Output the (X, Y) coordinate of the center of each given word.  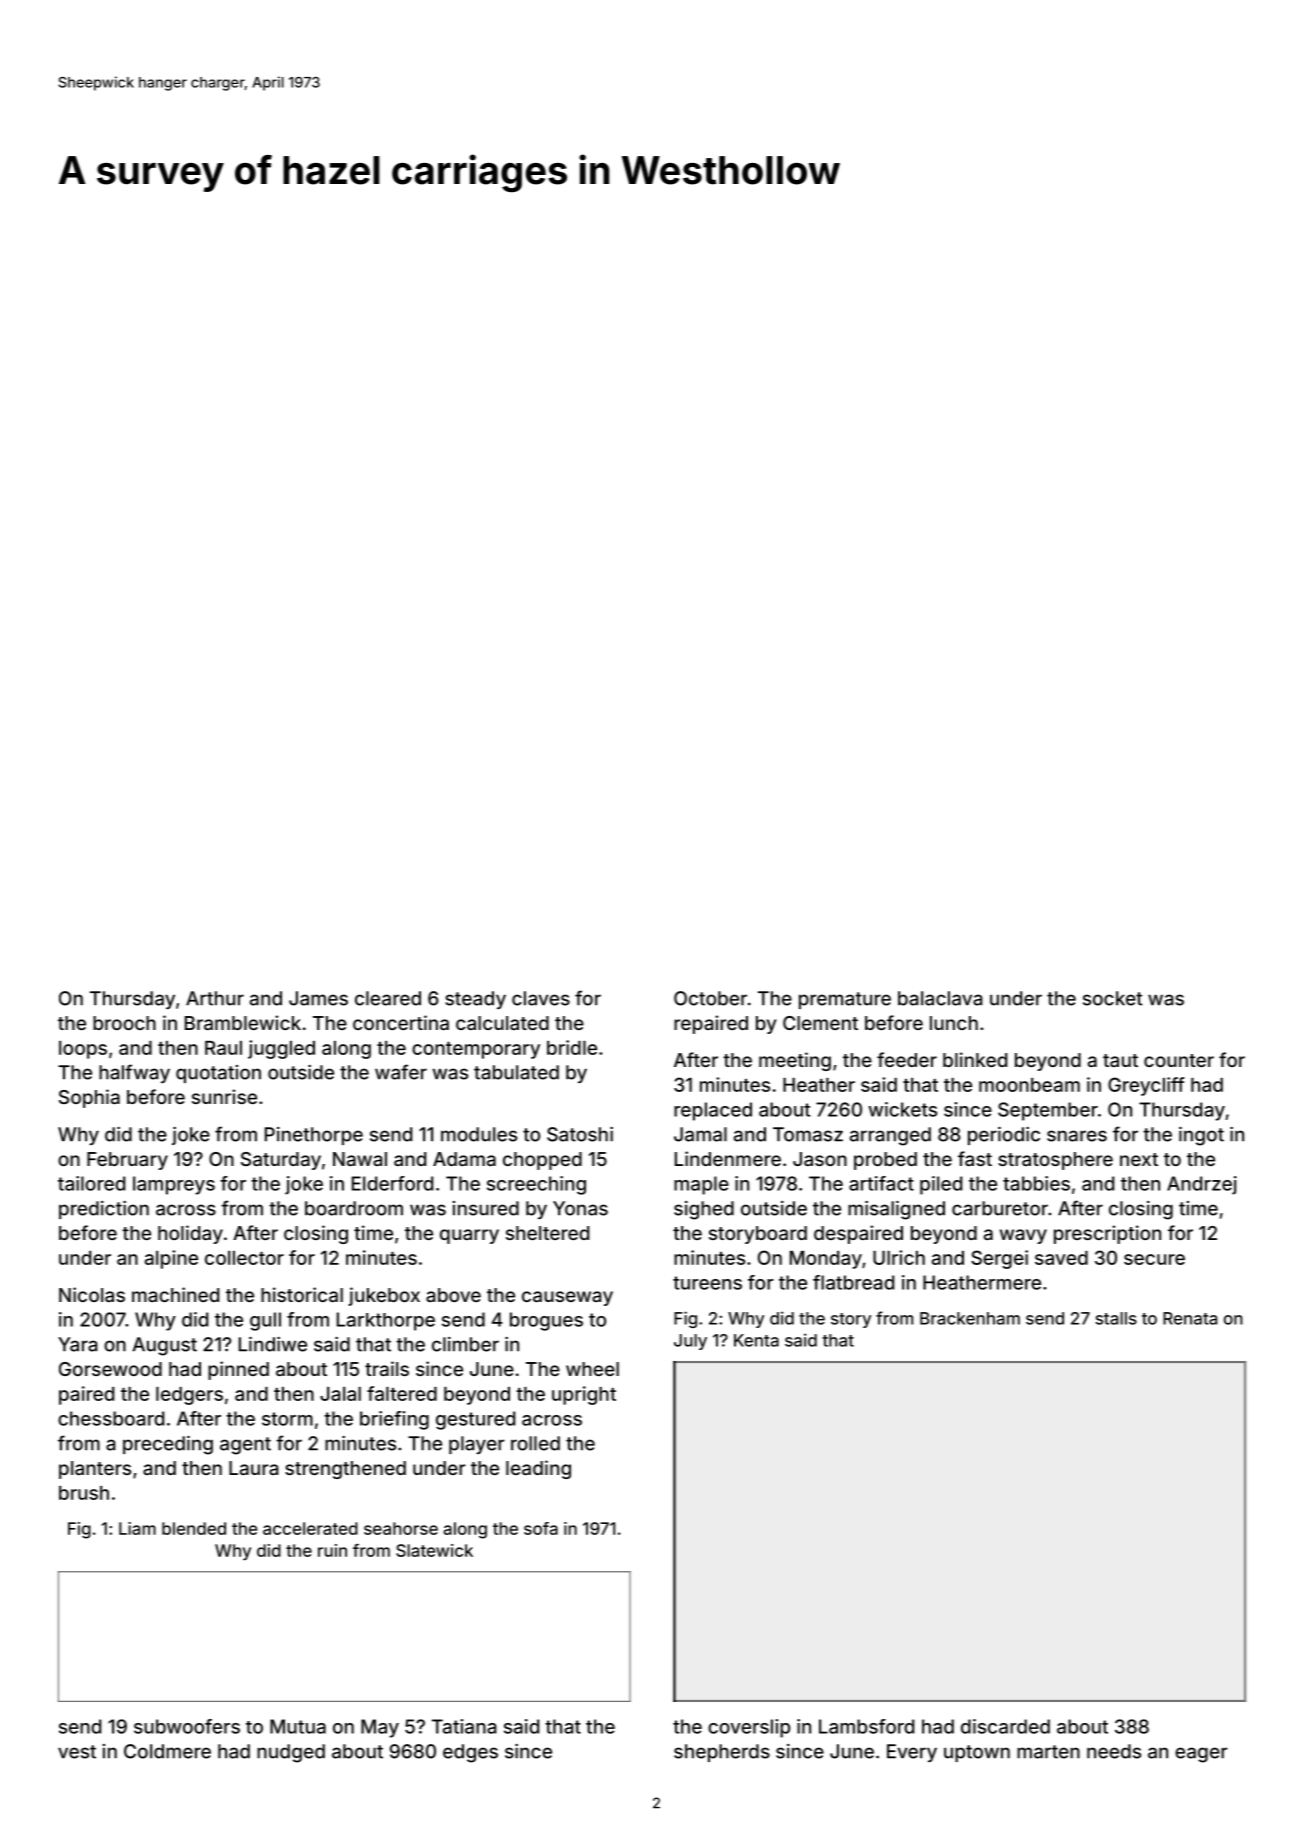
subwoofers (187, 1726)
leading (538, 1469)
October (710, 998)
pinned (238, 1370)
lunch (954, 1023)
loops (83, 1050)
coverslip (749, 1728)
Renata (1190, 1318)
